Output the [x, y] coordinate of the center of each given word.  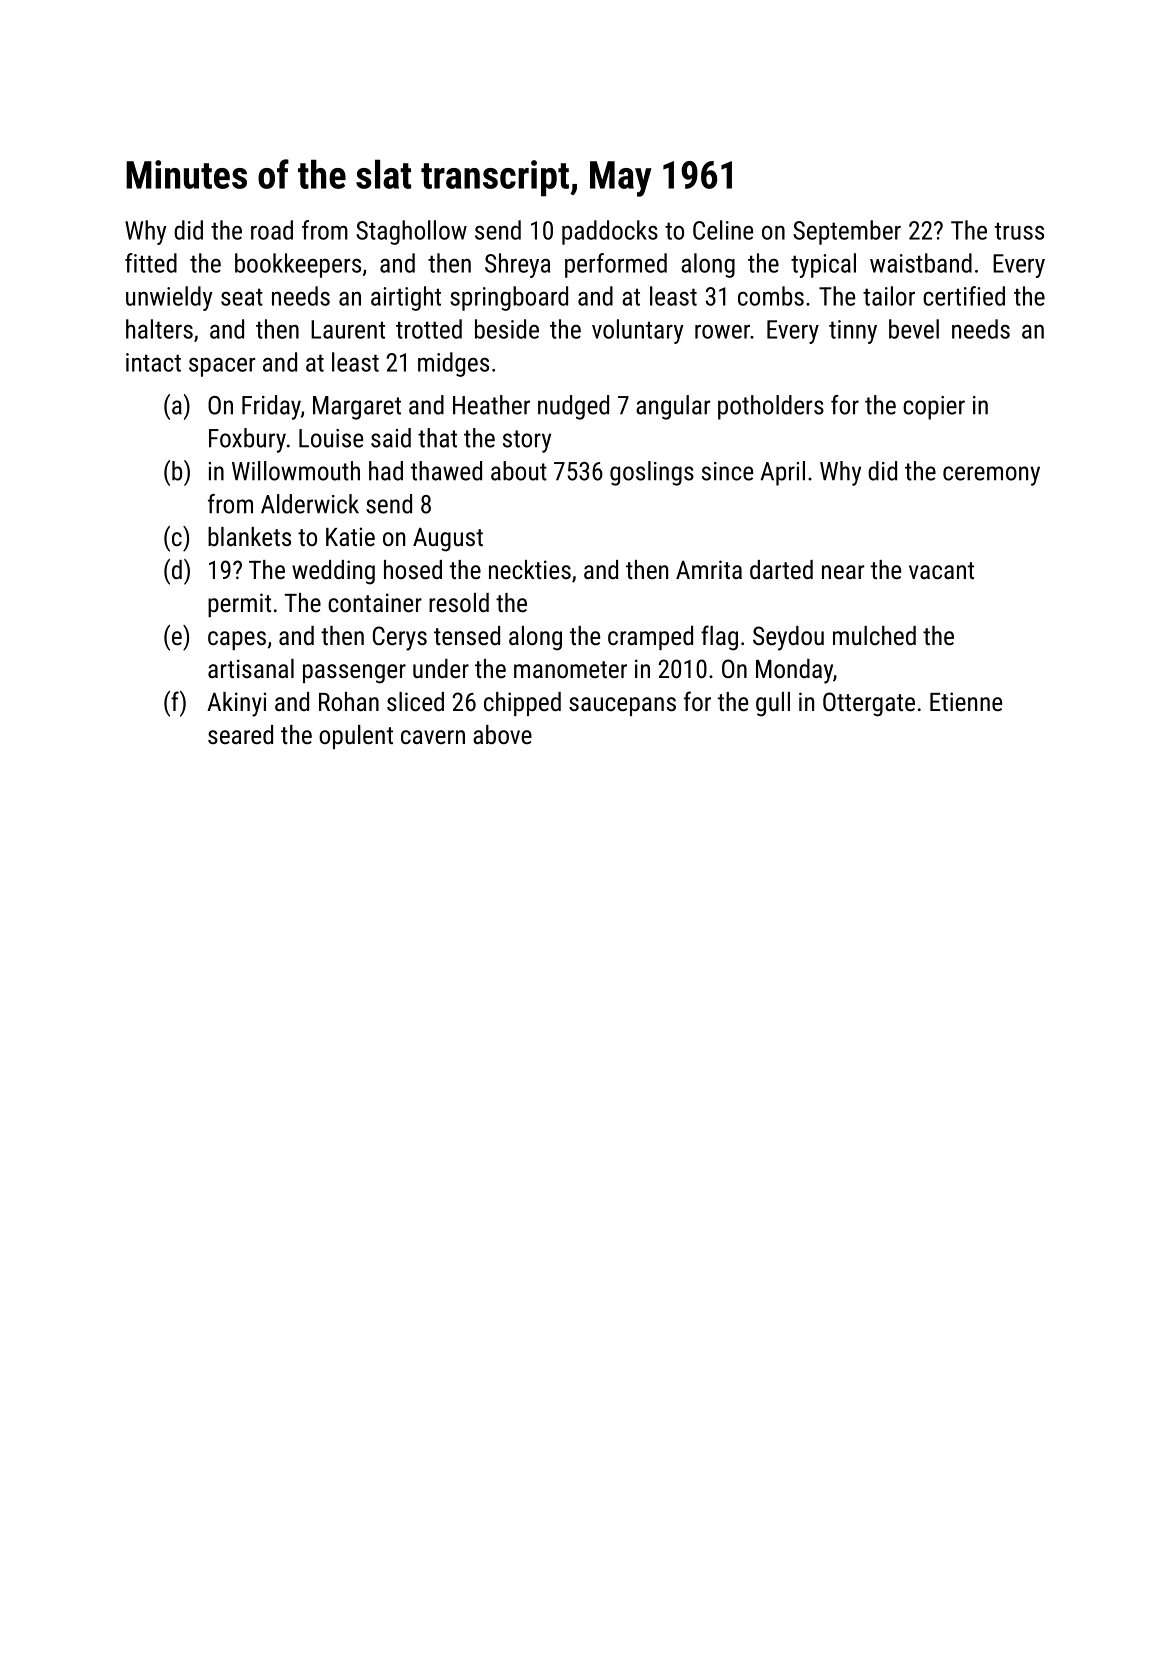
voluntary [638, 331]
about [519, 471]
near [843, 572]
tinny [853, 332]
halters [159, 329]
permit [239, 605]
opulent [356, 737]
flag [719, 638]
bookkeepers [298, 265]
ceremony [991, 476]
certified [964, 296]
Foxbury [247, 440]
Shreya [517, 265]
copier [934, 408]
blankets [249, 536]
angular [673, 407]
